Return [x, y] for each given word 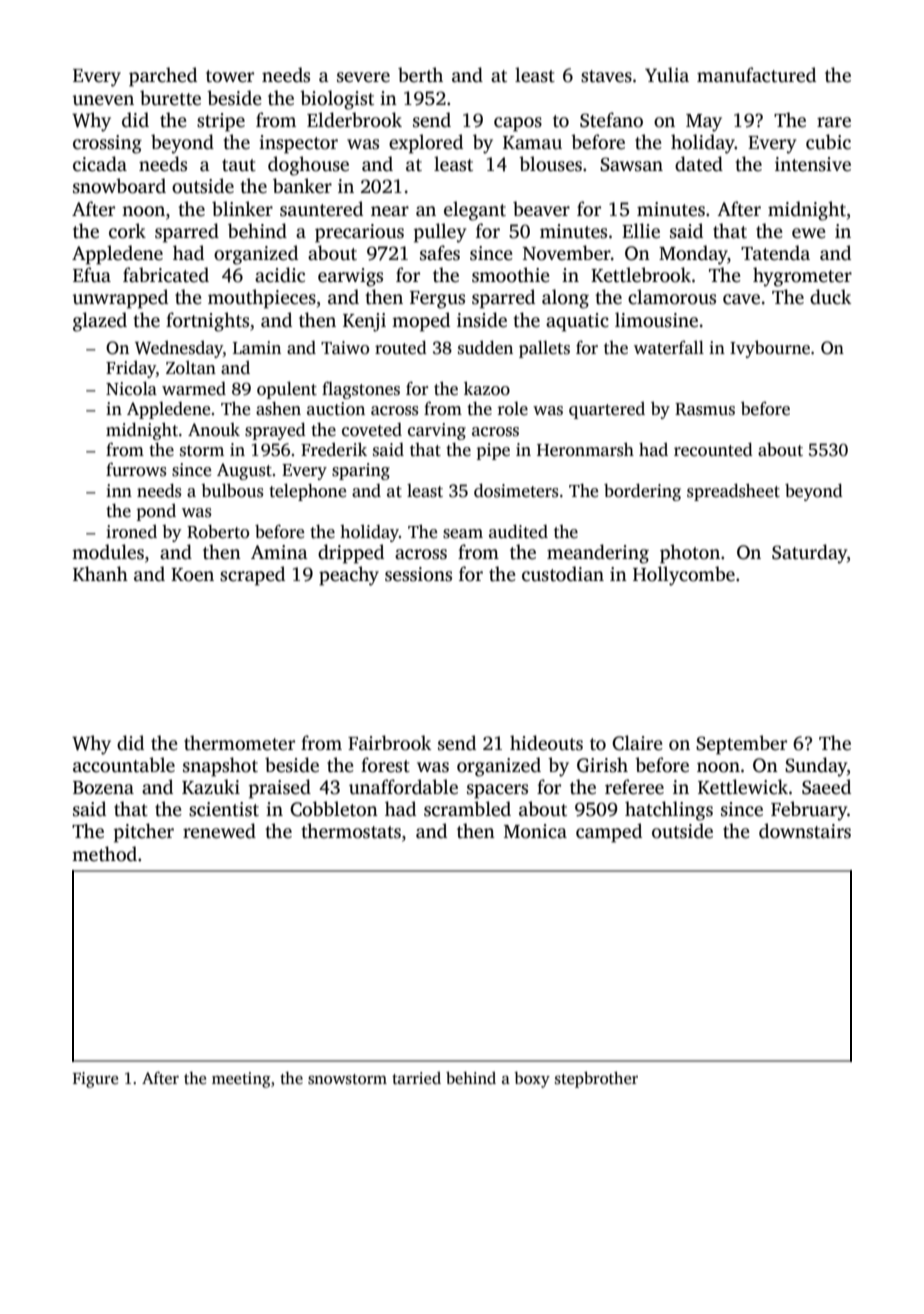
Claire [637, 743]
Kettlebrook [641, 275]
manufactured [756, 75]
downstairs [805, 831]
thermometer [239, 743]
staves [606, 76]
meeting [241, 1080]
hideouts [546, 743]
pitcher [144, 833]
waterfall [669, 347]
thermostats [351, 831]
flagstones [361, 390]
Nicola [131, 388]
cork [127, 231]
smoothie [511, 275]
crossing [107, 144]
